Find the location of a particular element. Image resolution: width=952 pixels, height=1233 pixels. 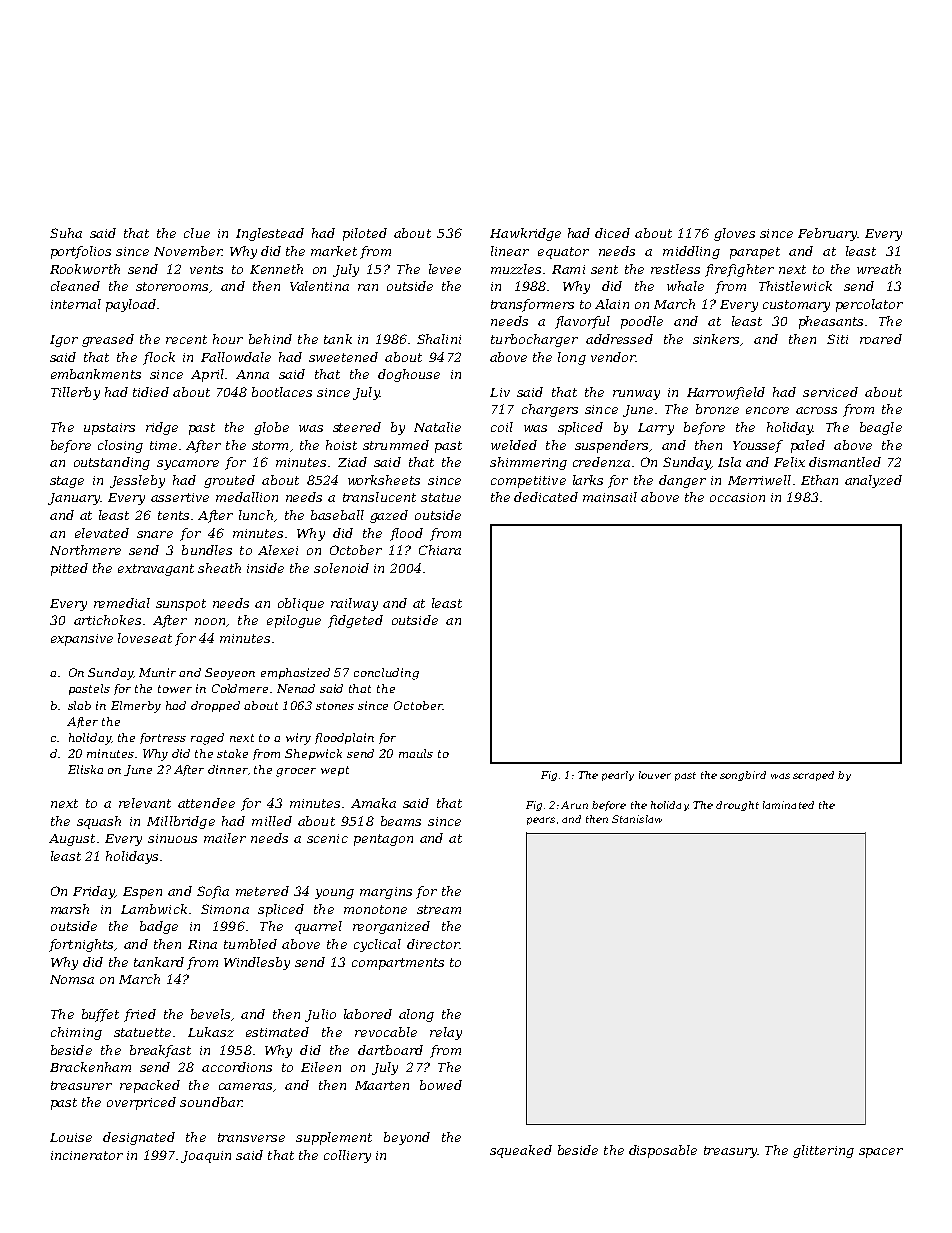

chiming is located at coordinates (76, 1033).
